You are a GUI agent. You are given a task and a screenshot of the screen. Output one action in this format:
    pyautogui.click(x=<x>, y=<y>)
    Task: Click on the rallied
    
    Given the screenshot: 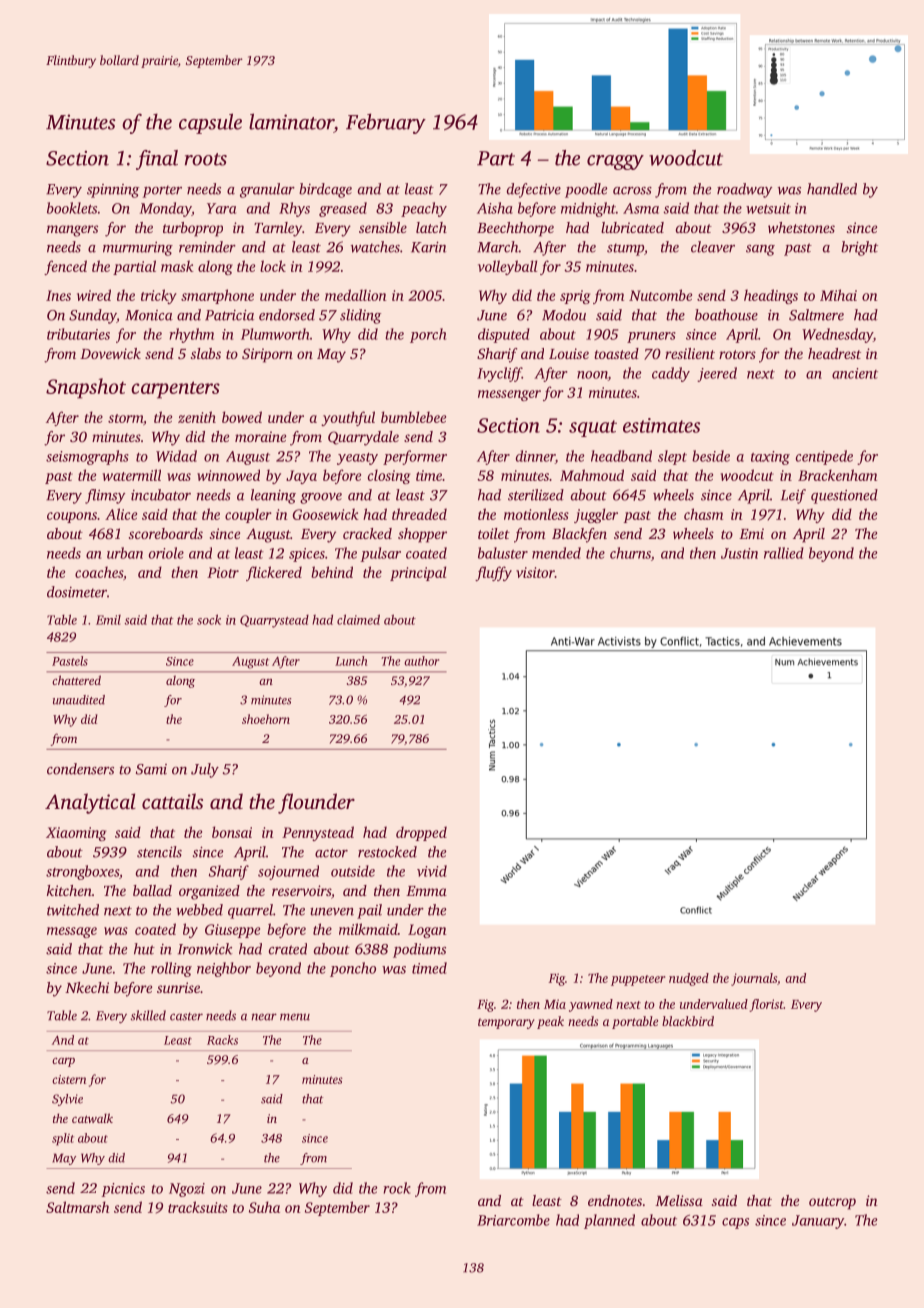 What is the action you would take?
    pyautogui.click(x=784, y=553)
